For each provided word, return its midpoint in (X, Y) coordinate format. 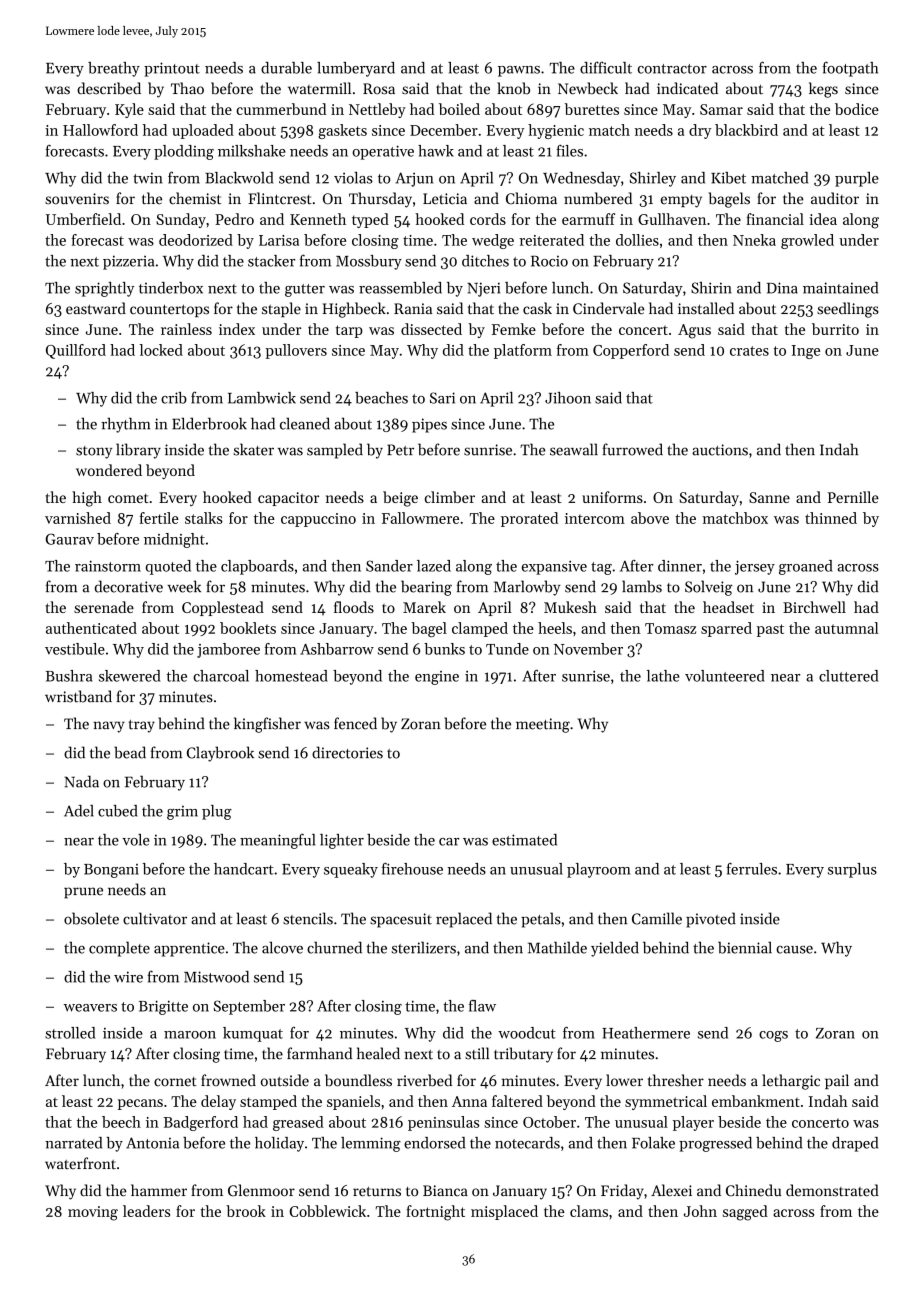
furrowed (632, 449)
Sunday (181, 220)
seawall (574, 449)
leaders (146, 1211)
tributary (523, 1055)
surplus (852, 870)
